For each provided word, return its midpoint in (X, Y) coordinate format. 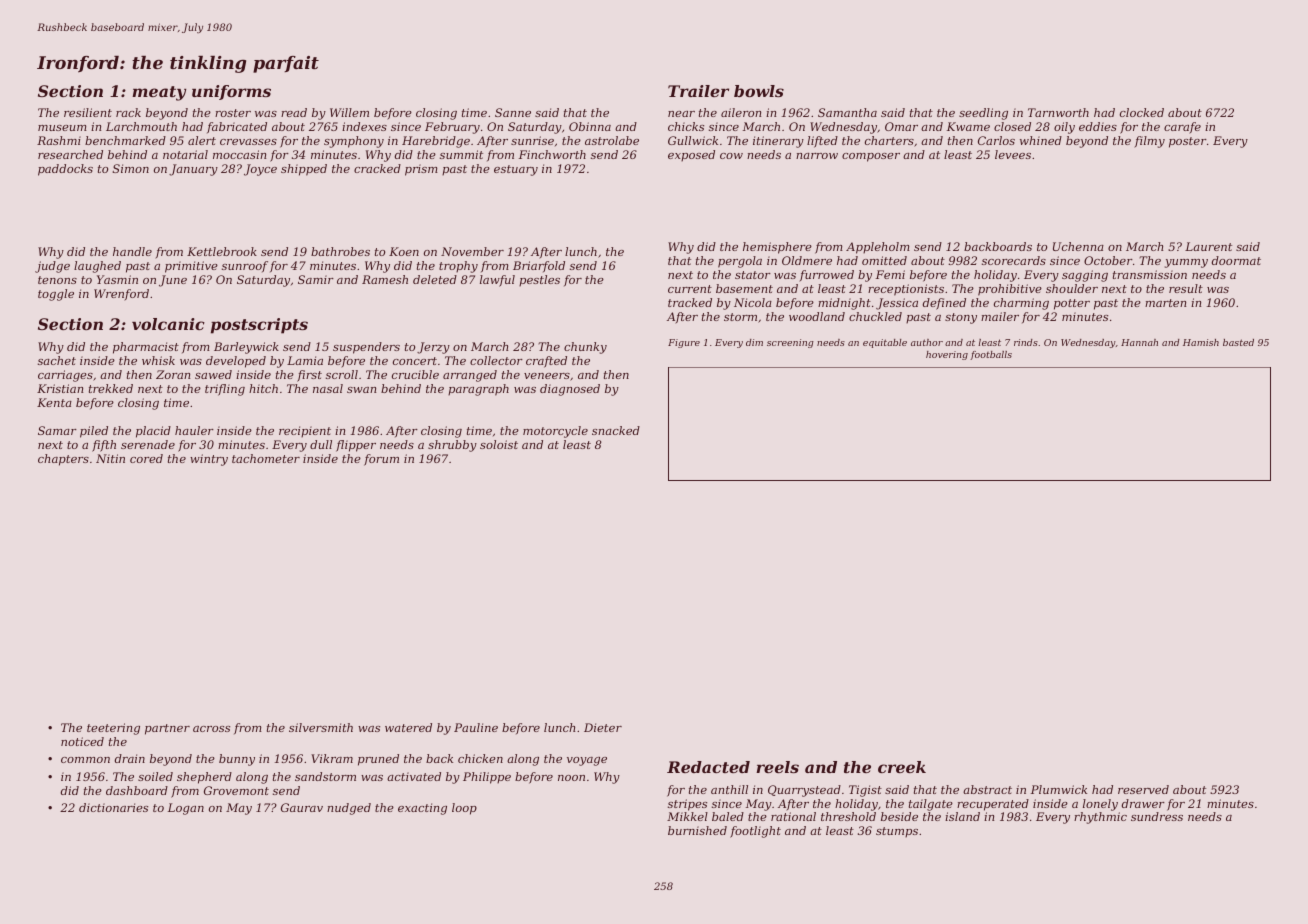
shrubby (452, 446)
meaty (159, 93)
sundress (1157, 816)
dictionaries (113, 807)
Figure (684, 343)
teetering (113, 729)
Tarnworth (1058, 112)
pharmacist (146, 348)
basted (1238, 342)
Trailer (698, 91)
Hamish (1201, 342)
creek (902, 767)
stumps (897, 832)
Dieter (603, 727)
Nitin (110, 458)
